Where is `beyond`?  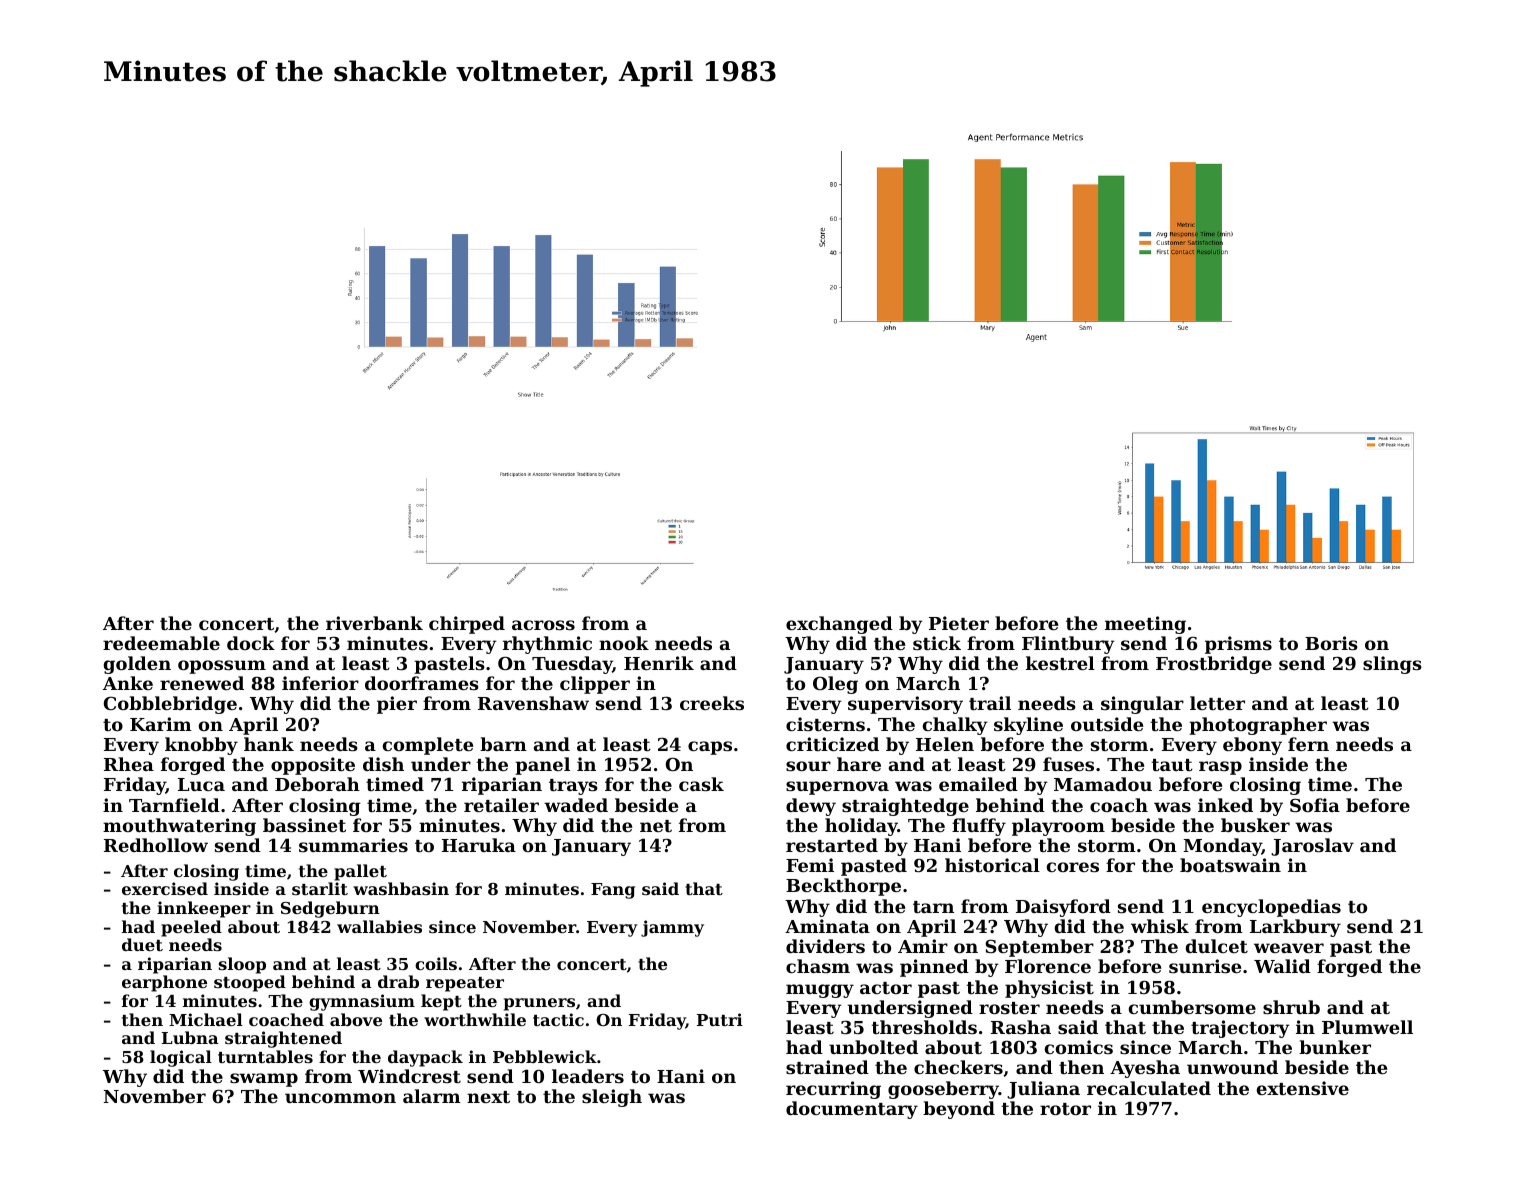 beyond is located at coordinates (959, 1110).
